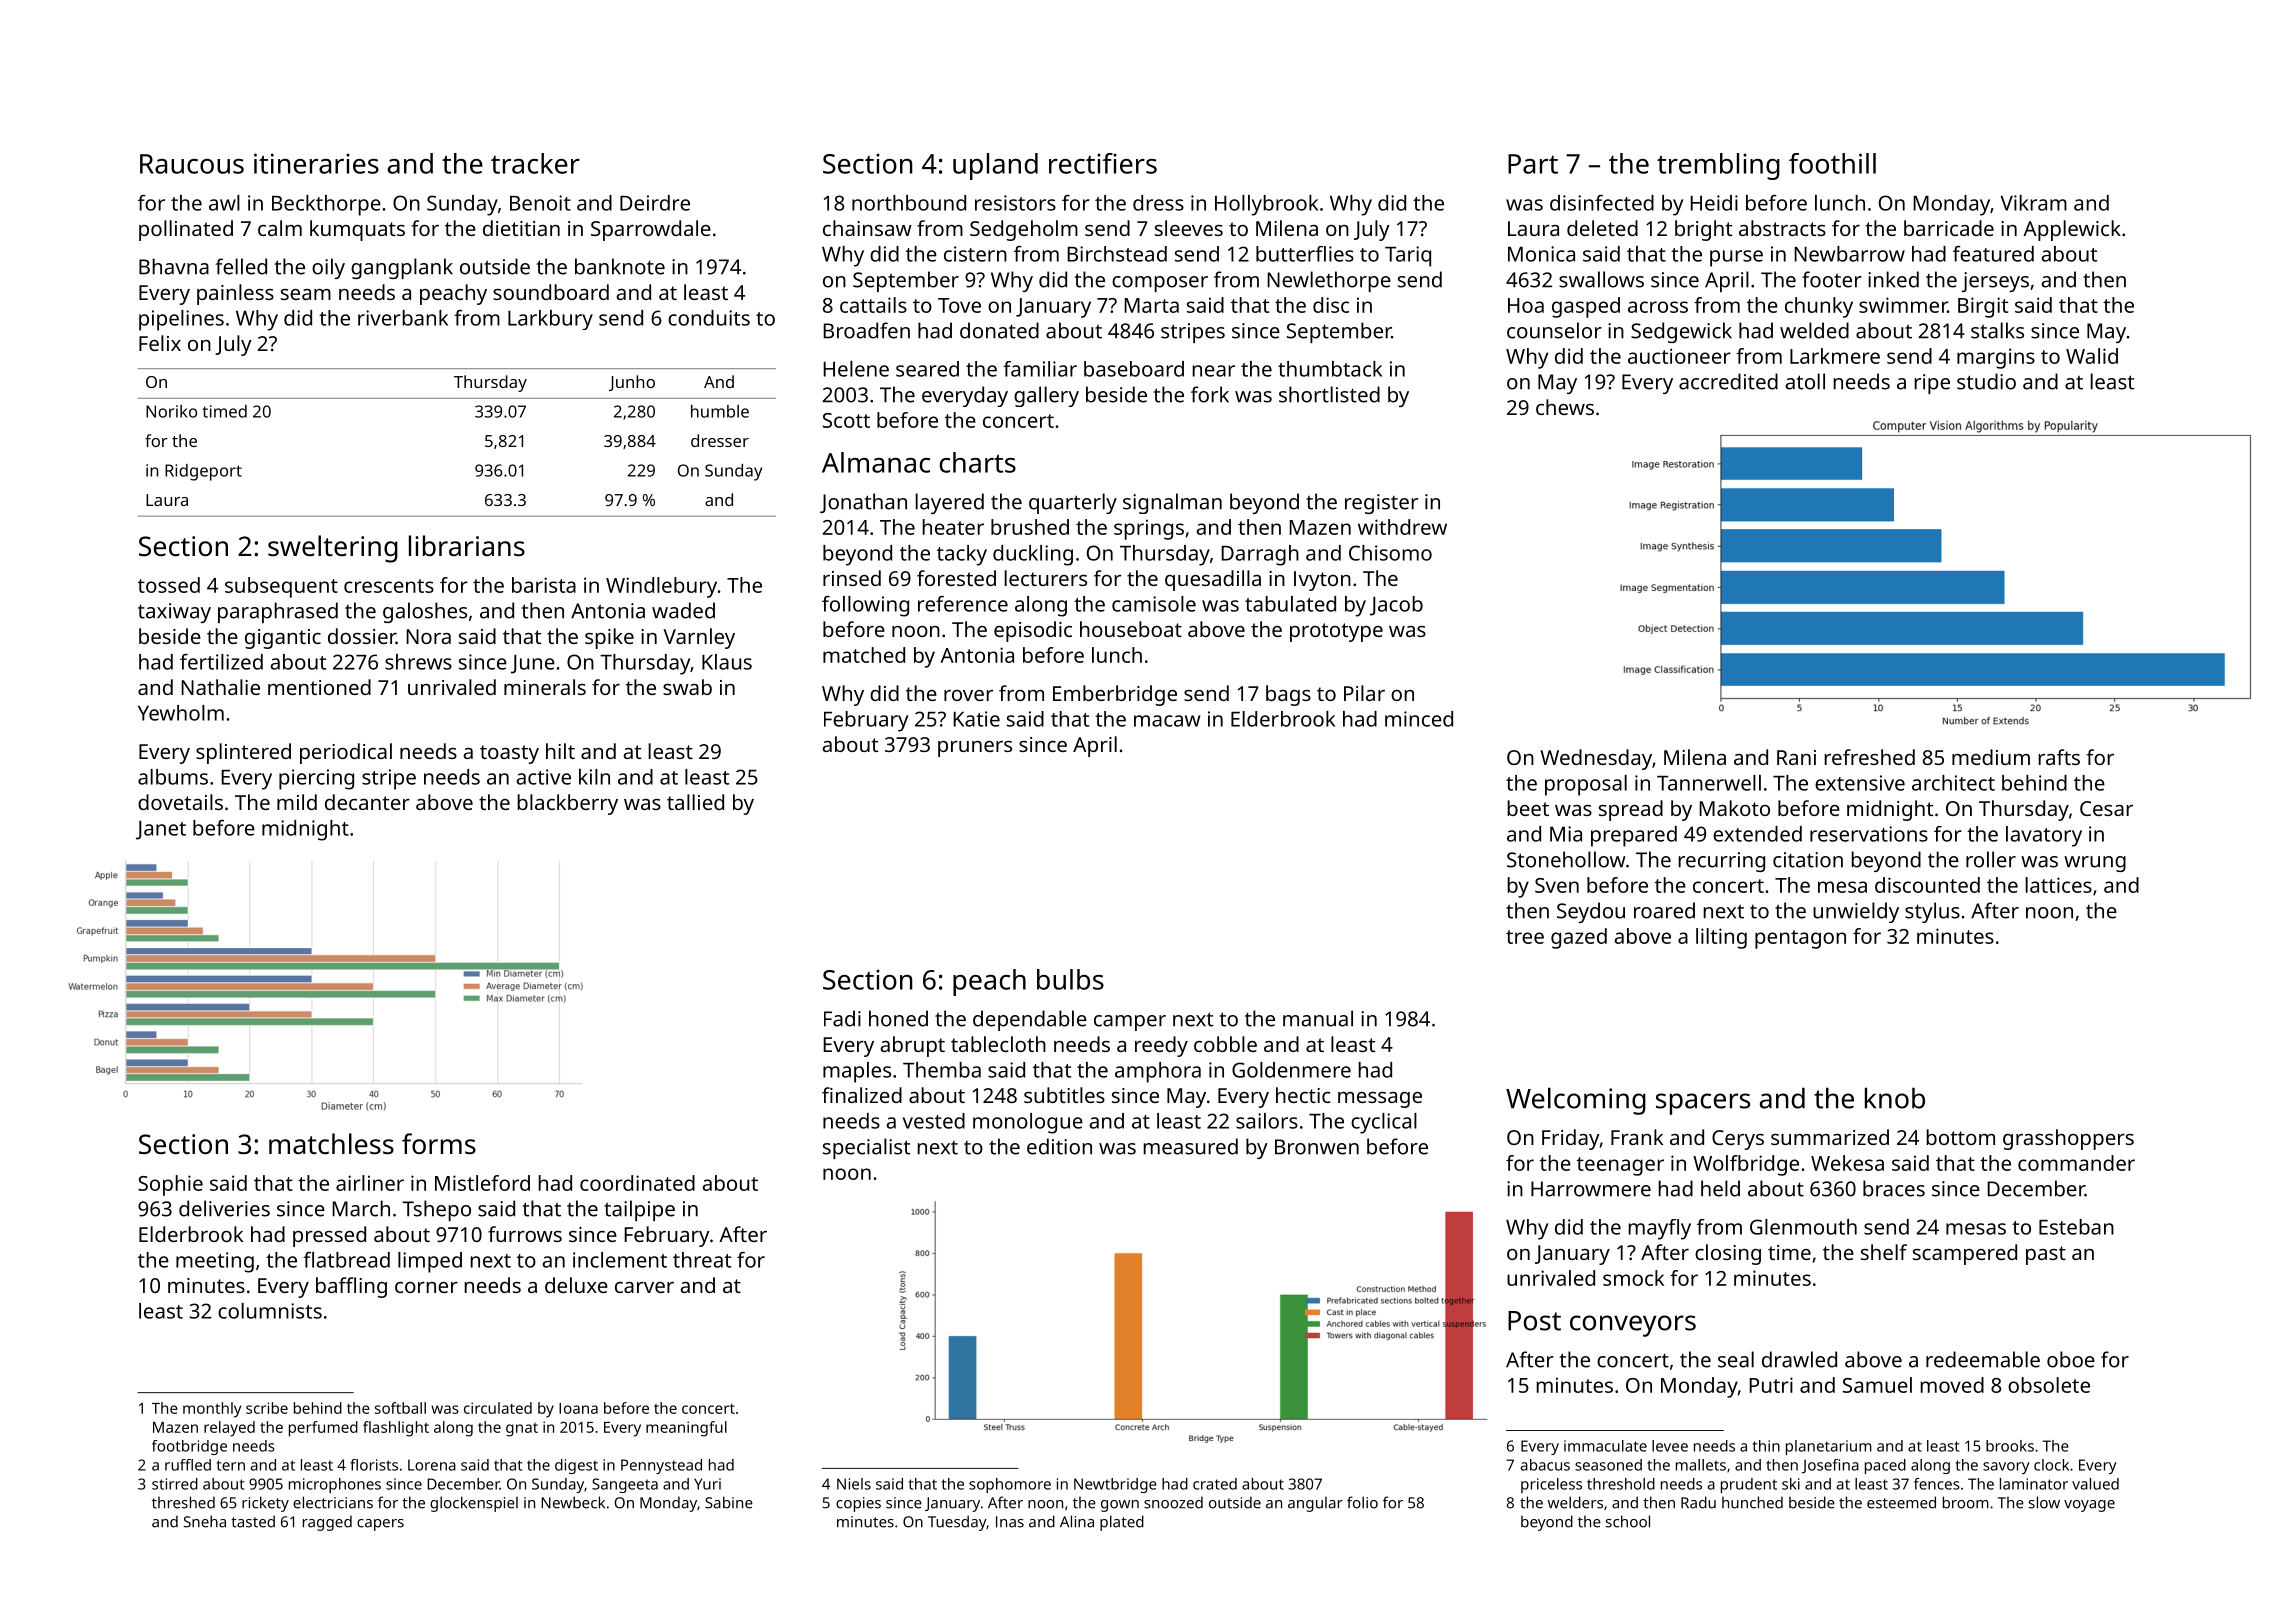 The height and width of the page is (1614, 2282). What do you see at coordinates (1565, 407) in the page?
I see `chews` at bounding box center [1565, 407].
